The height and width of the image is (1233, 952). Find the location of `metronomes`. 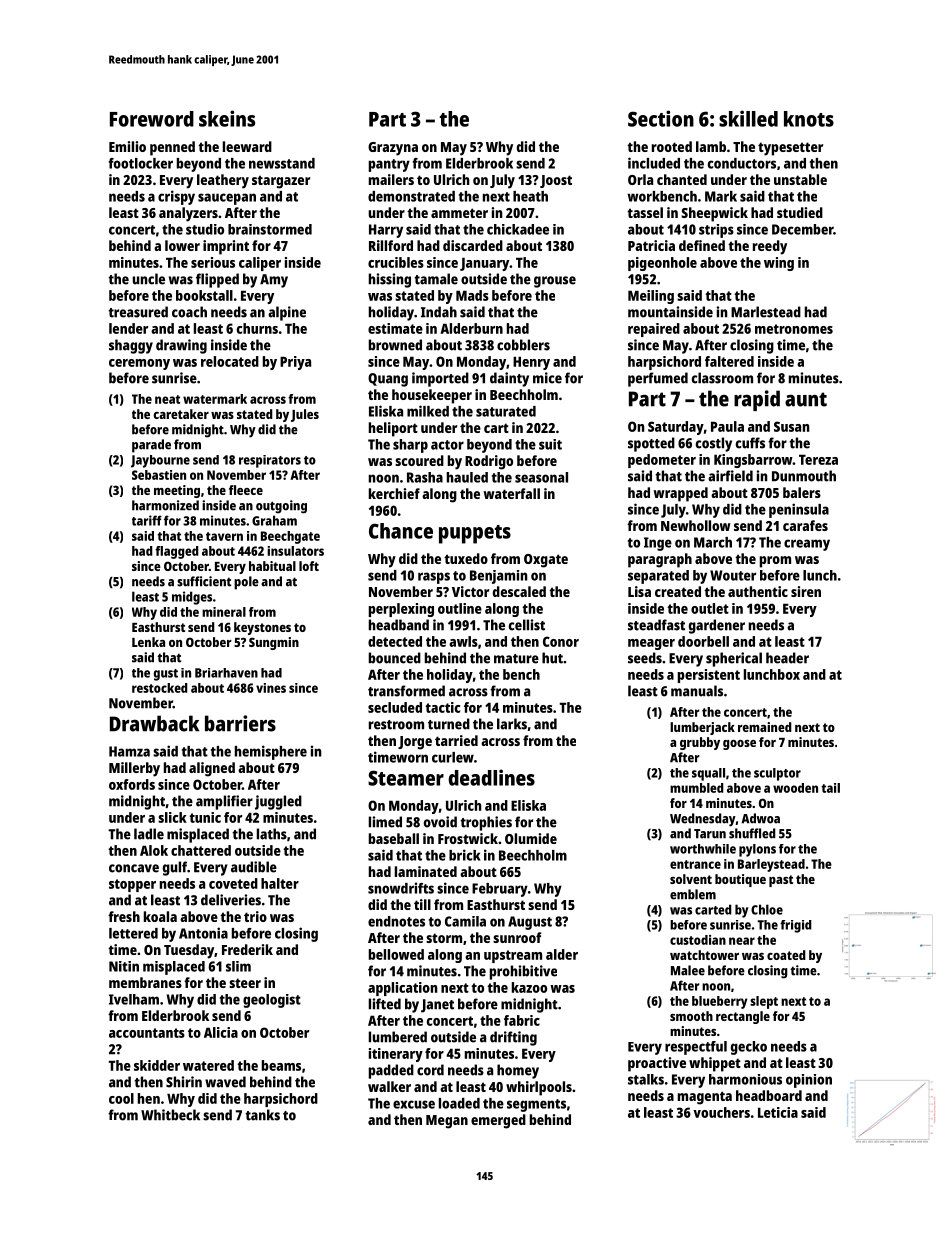

metronomes is located at coordinates (794, 329).
